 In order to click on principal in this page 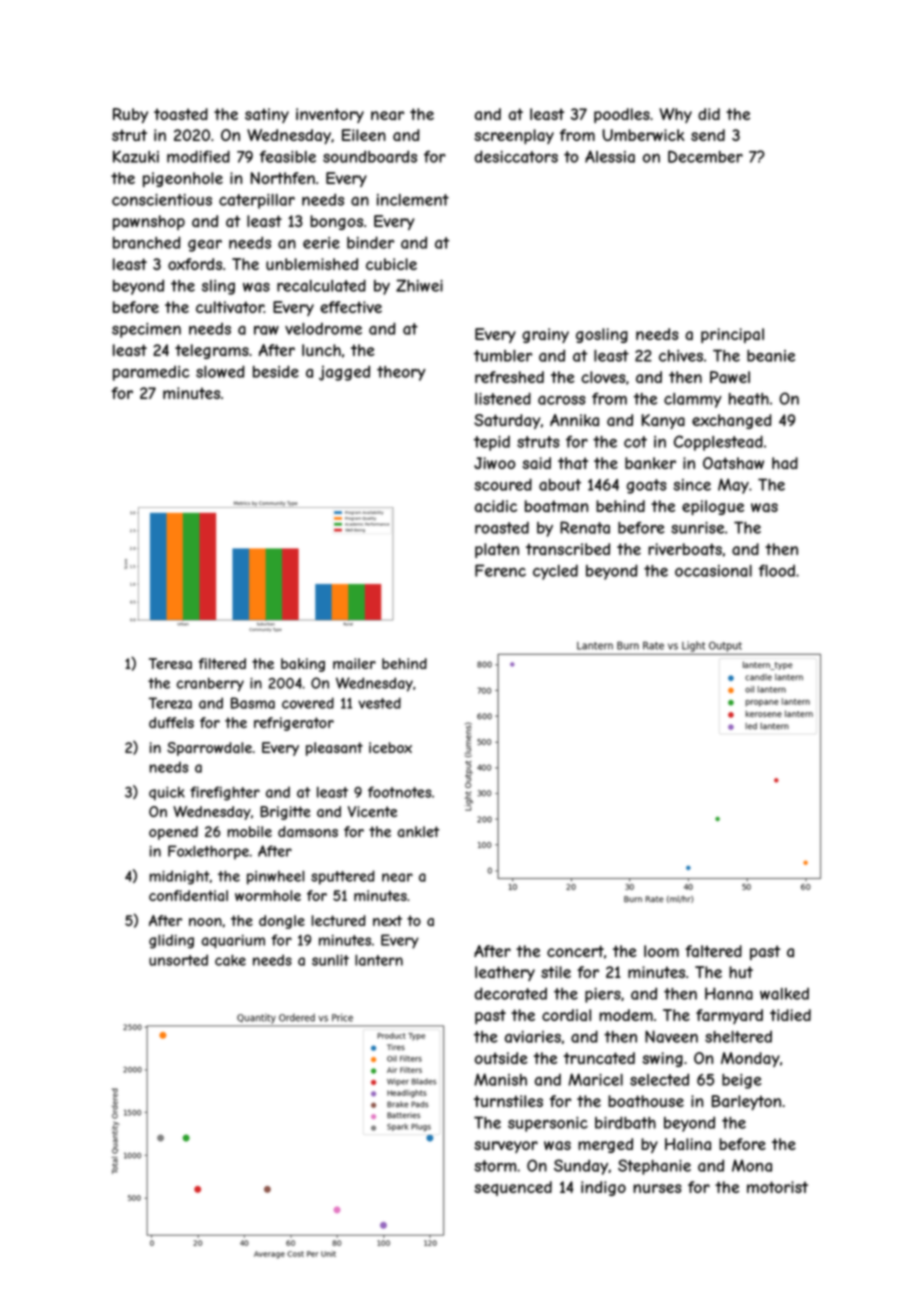, I will do `click(732, 335)`.
